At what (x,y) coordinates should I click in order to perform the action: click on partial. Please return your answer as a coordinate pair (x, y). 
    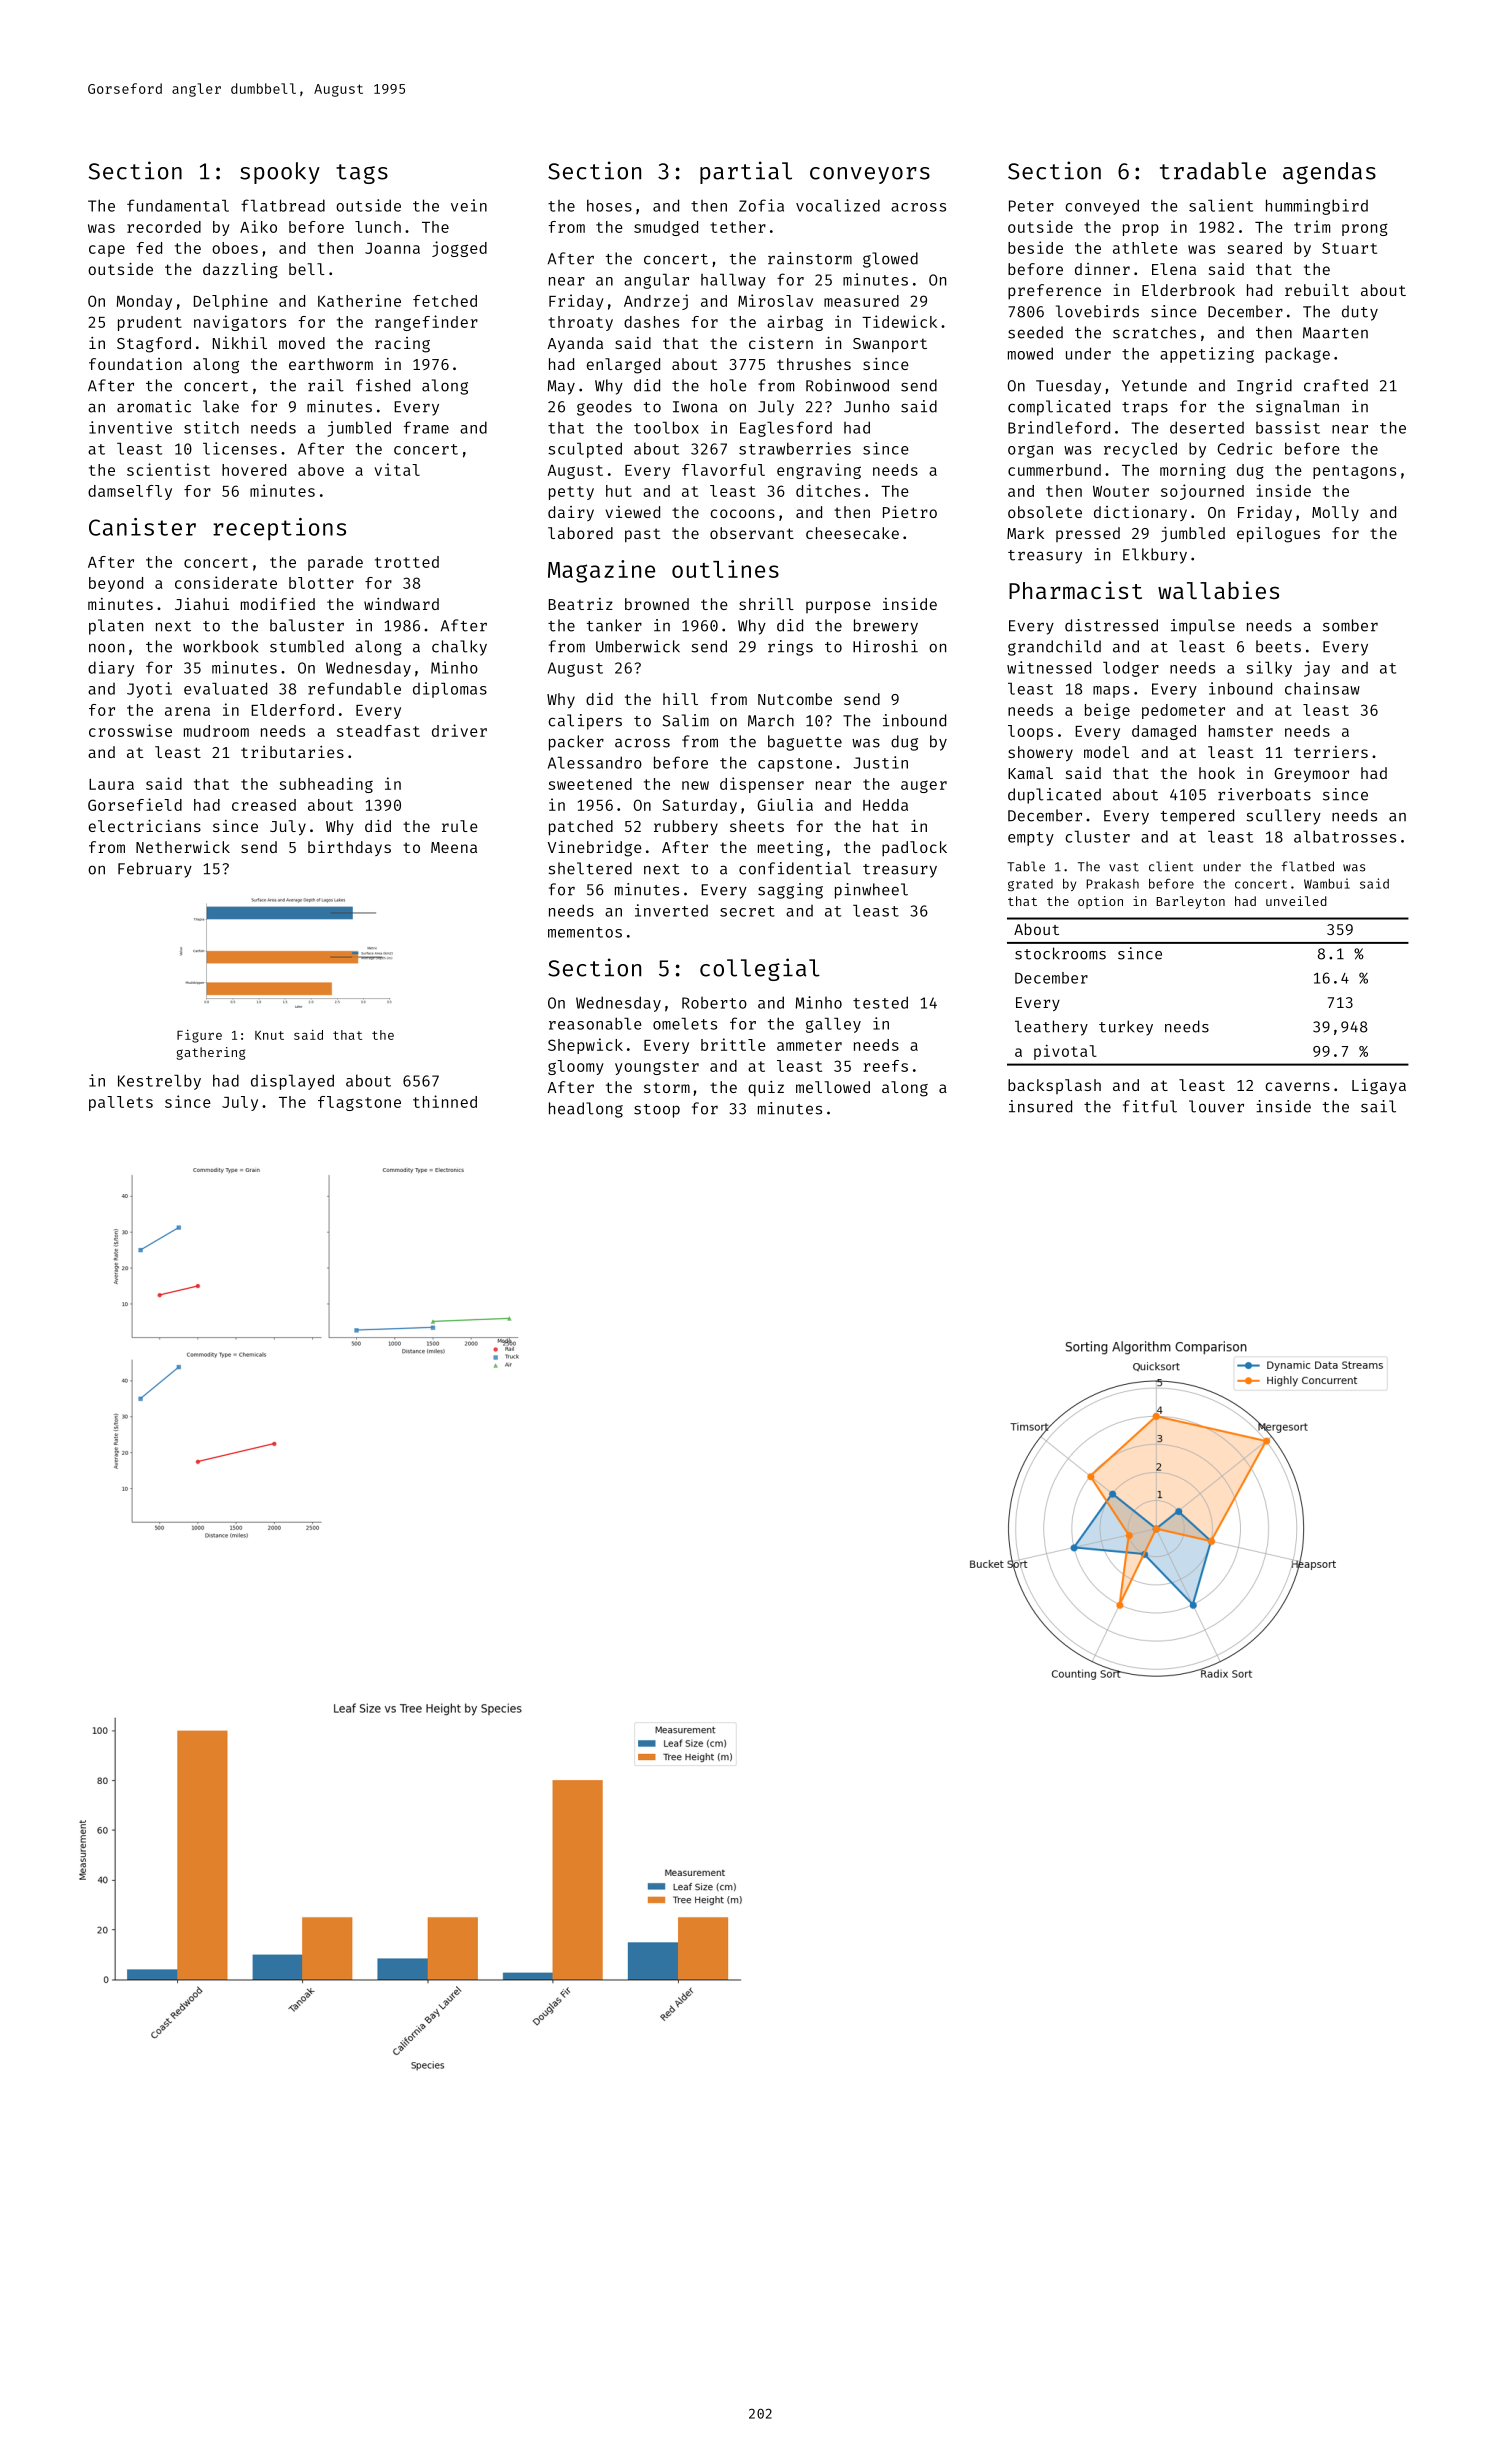
    Looking at the image, I should click on (746, 172).
